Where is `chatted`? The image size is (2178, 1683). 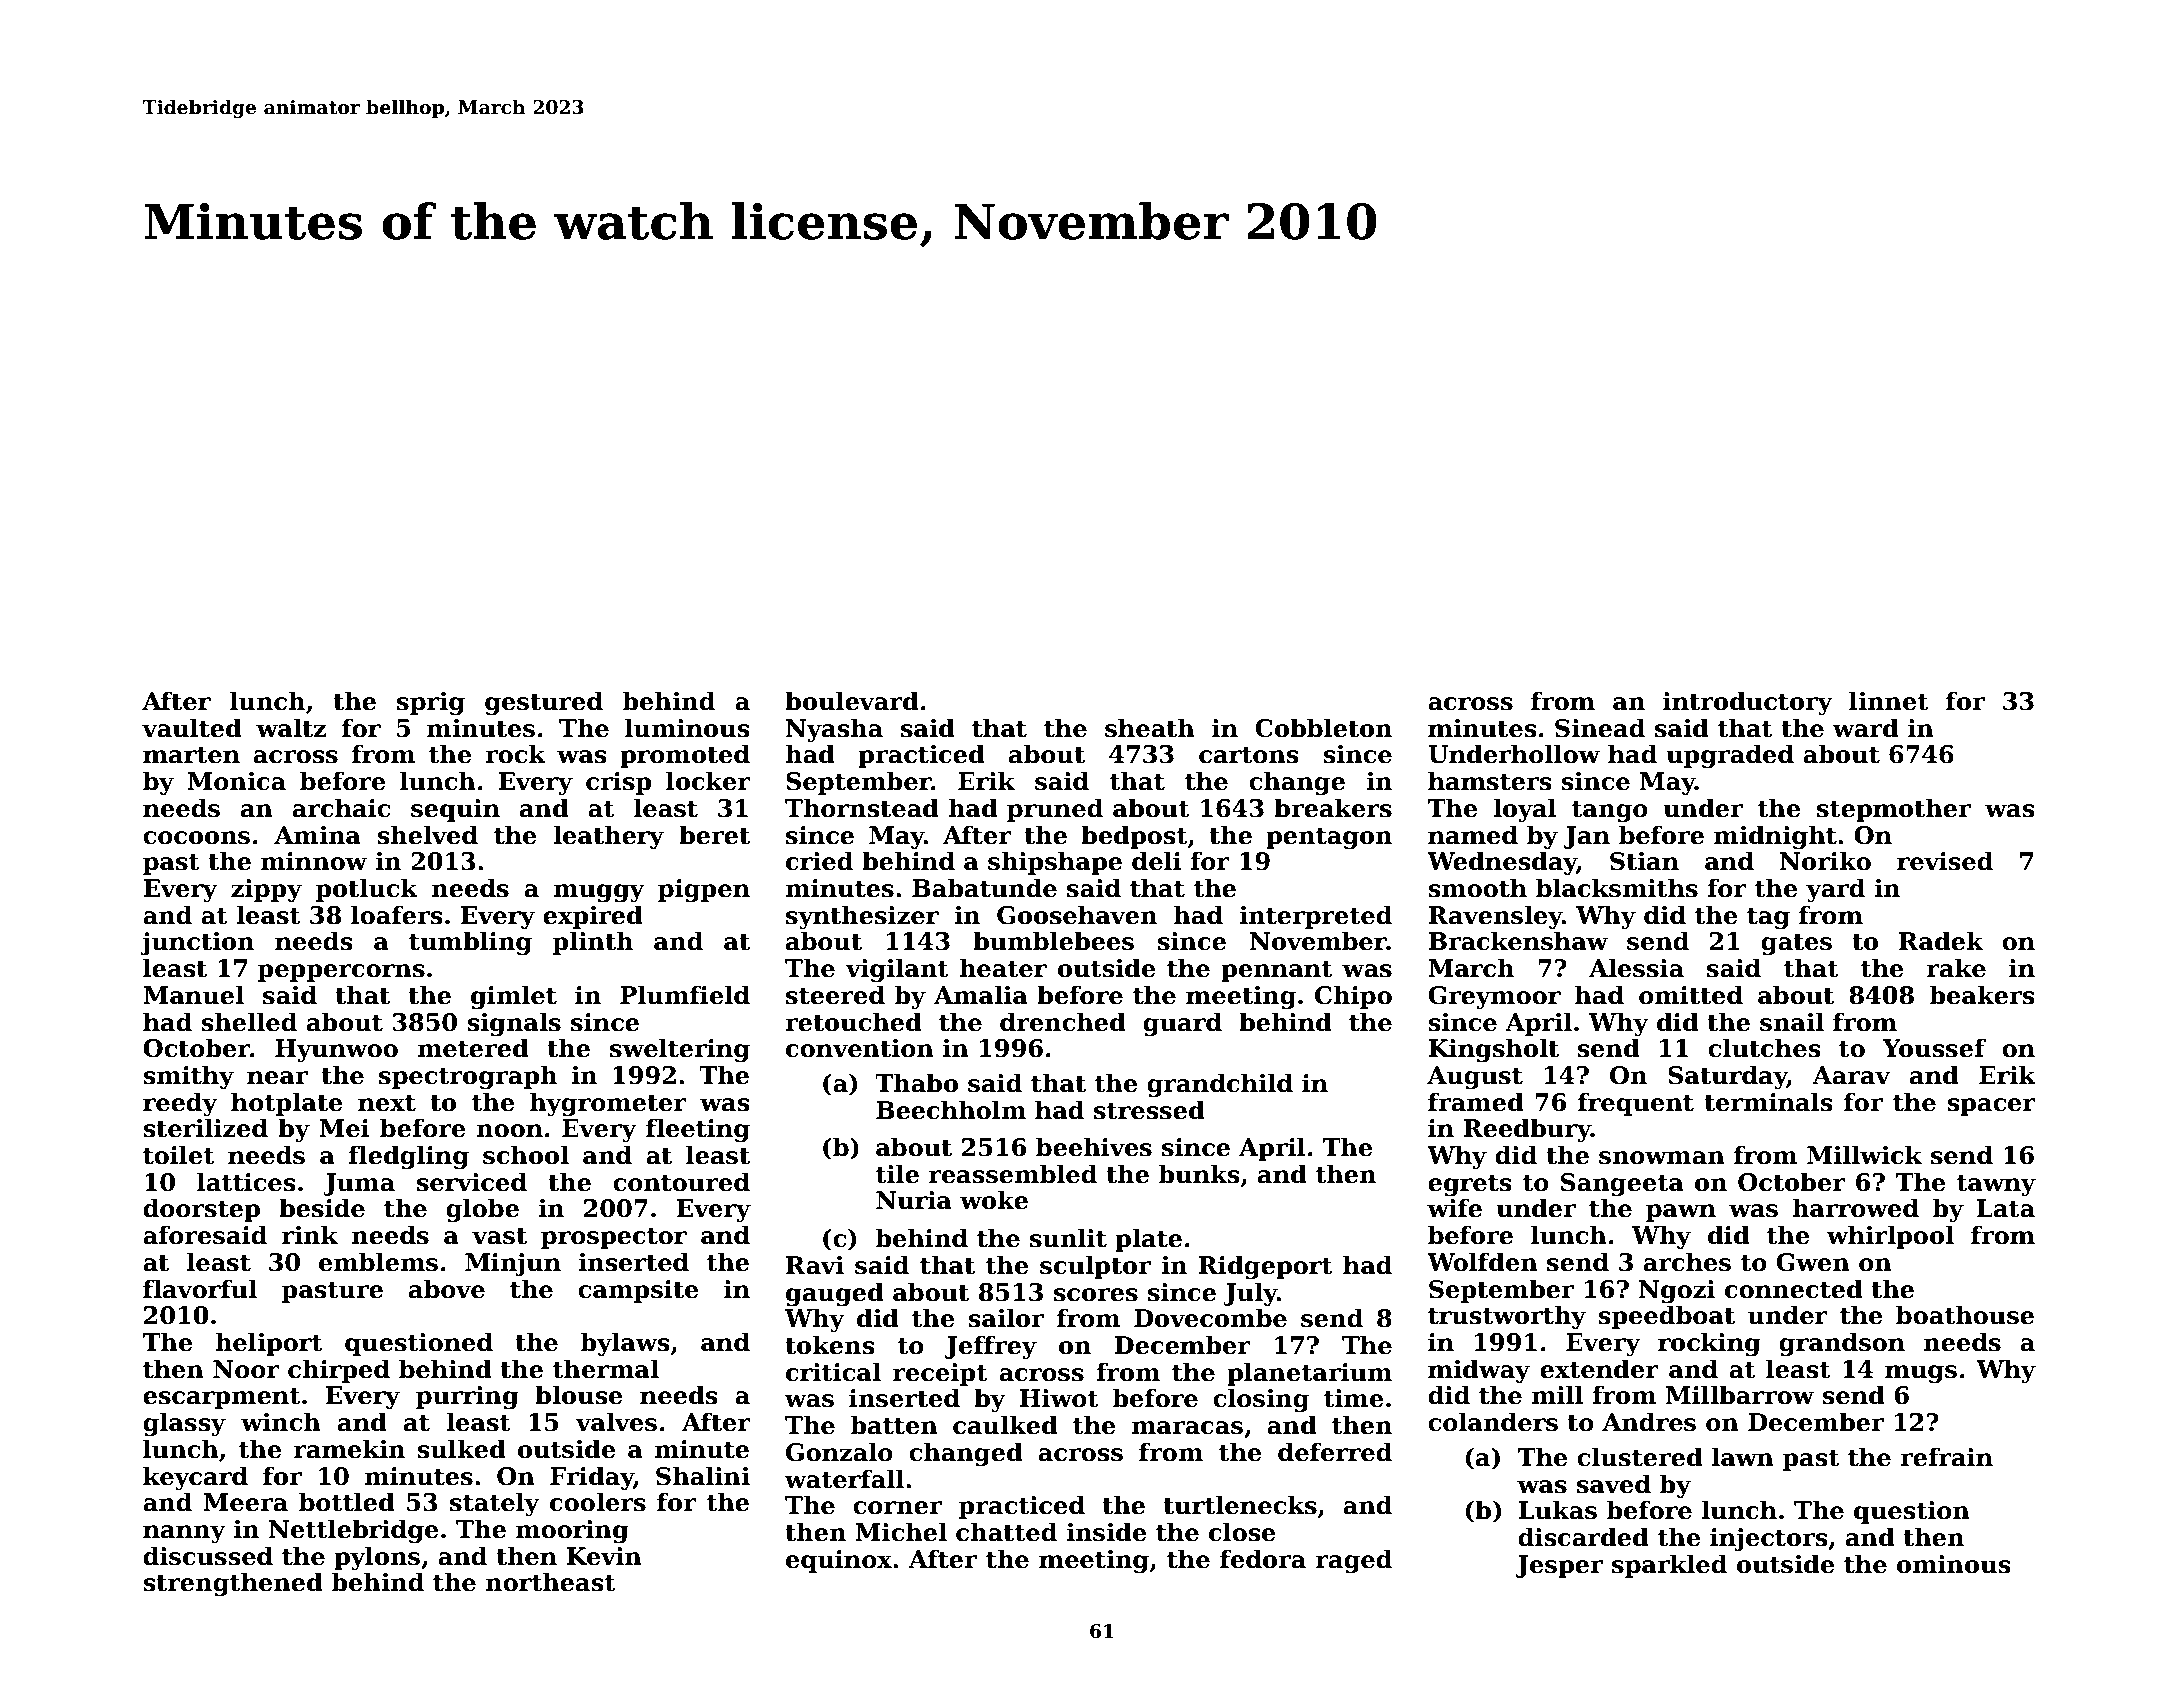 chatted is located at coordinates (1006, 1532).
